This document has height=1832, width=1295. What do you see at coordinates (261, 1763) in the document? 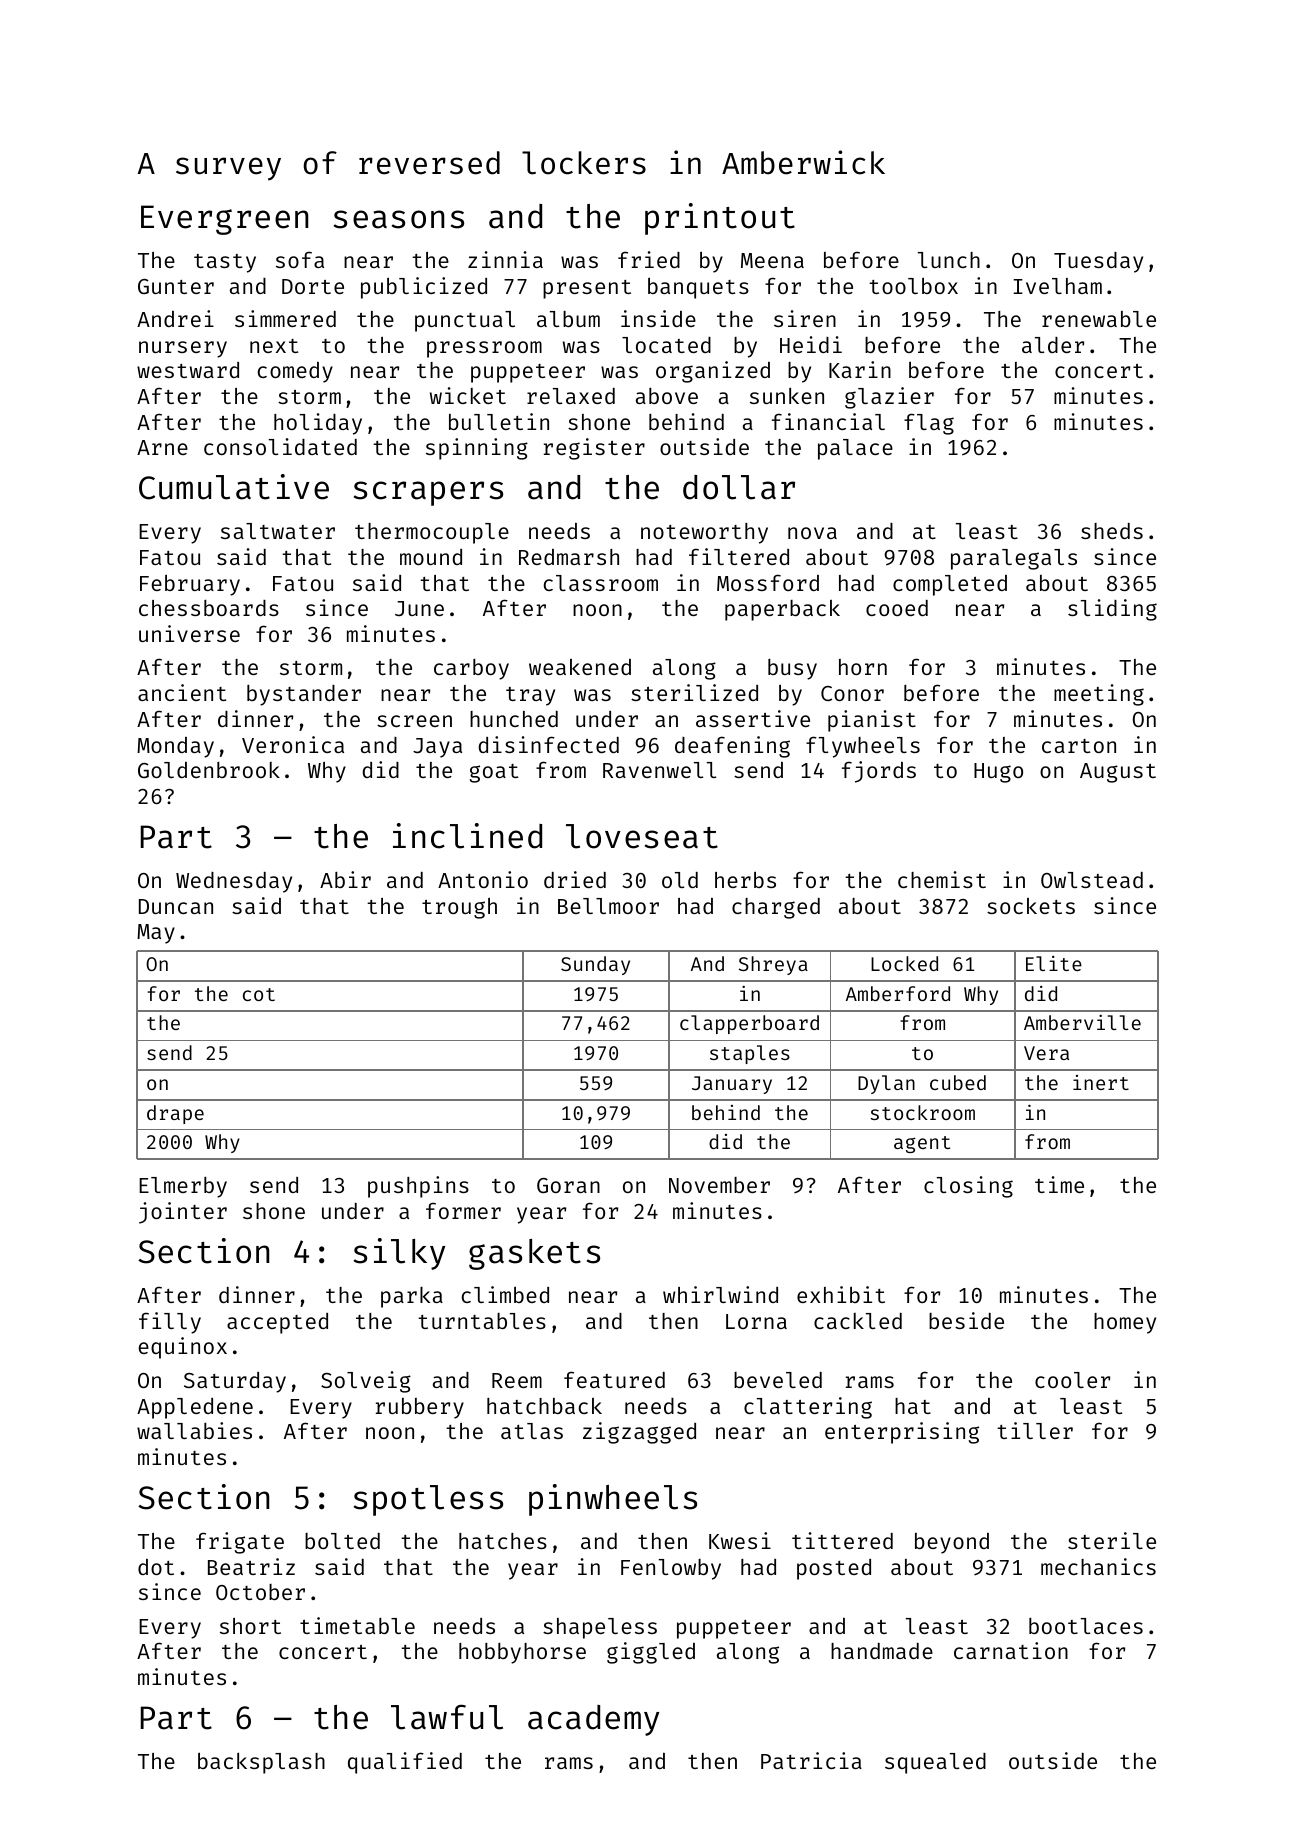
I see `backsplash` at bounding box center [261, 1763].
